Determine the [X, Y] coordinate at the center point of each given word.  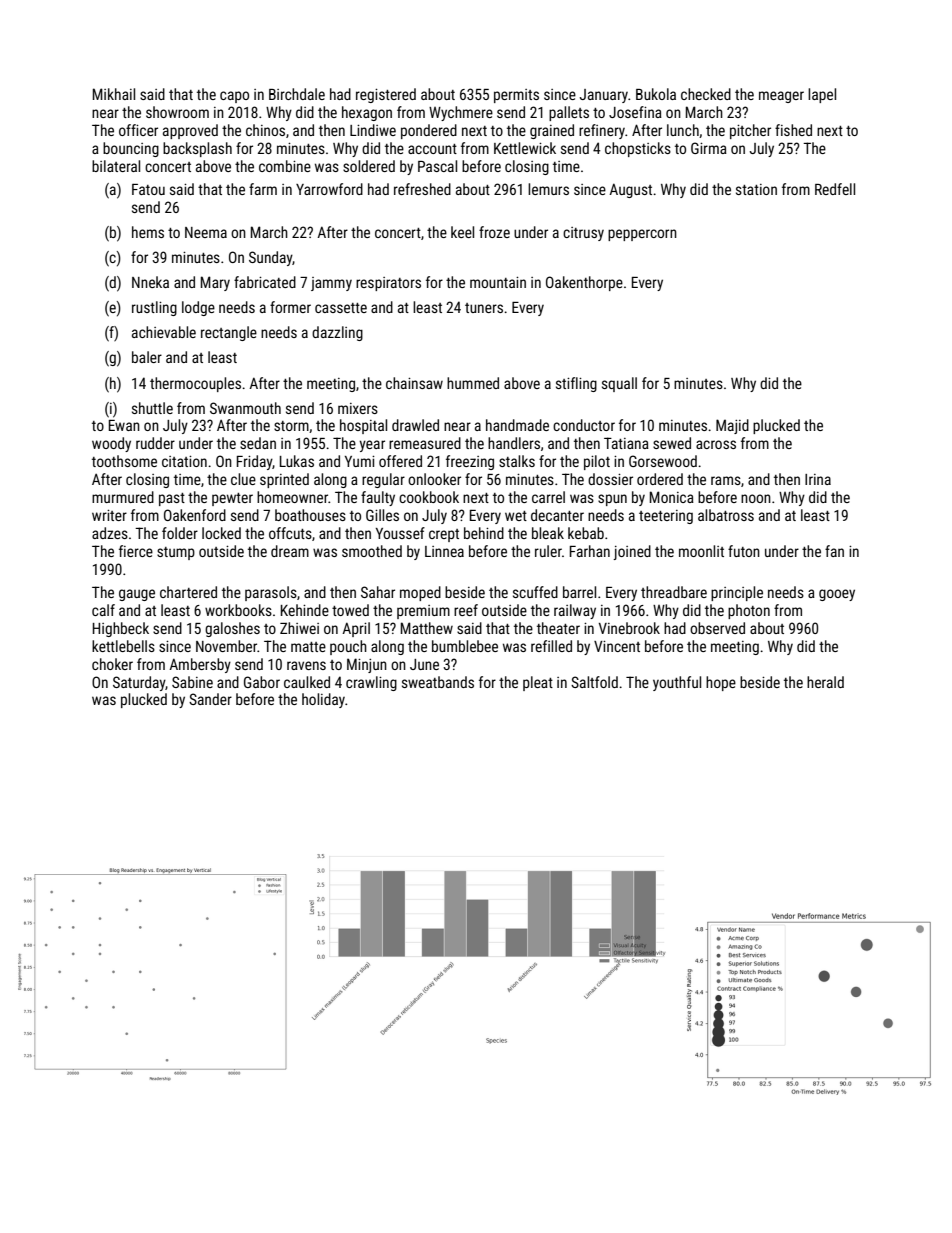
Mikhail [114, 94]
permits [516, 96]
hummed [473, 383]
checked [706, 94]
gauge [137, 595]
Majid [732, 426]
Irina [818, 479]
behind [484, 533]
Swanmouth [245, 408]
